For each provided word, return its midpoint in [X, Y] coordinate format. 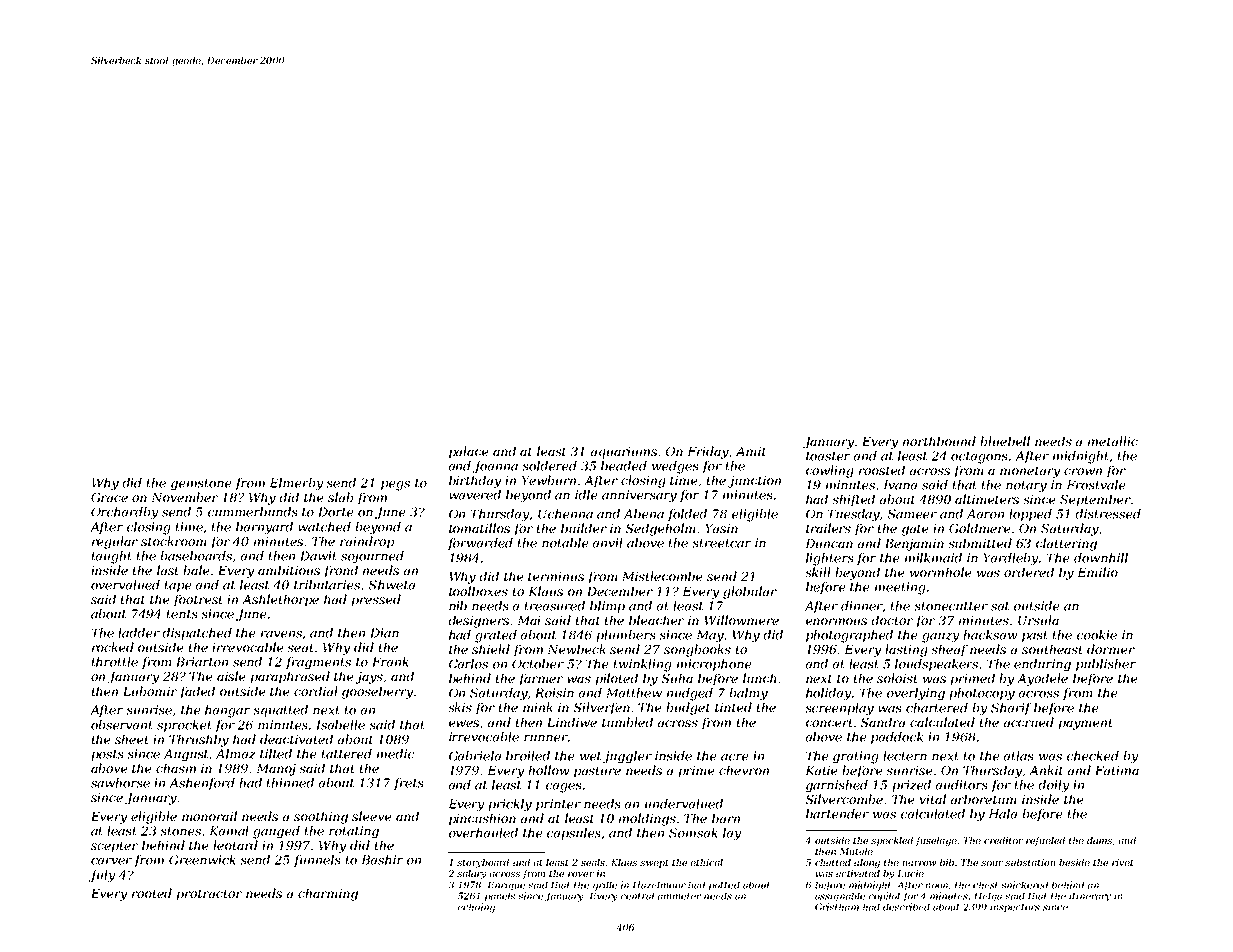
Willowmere [742, 620]
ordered [1029, 572]
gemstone [201, 485]
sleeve [372, 816]
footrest [198, 600]
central [637, 896]
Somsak [693, 833]
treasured [555, 606]
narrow [919, 863]
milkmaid [933, 558]
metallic [1113, 441]
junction [754, 482]
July [102, 876]
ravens [282, 635]
